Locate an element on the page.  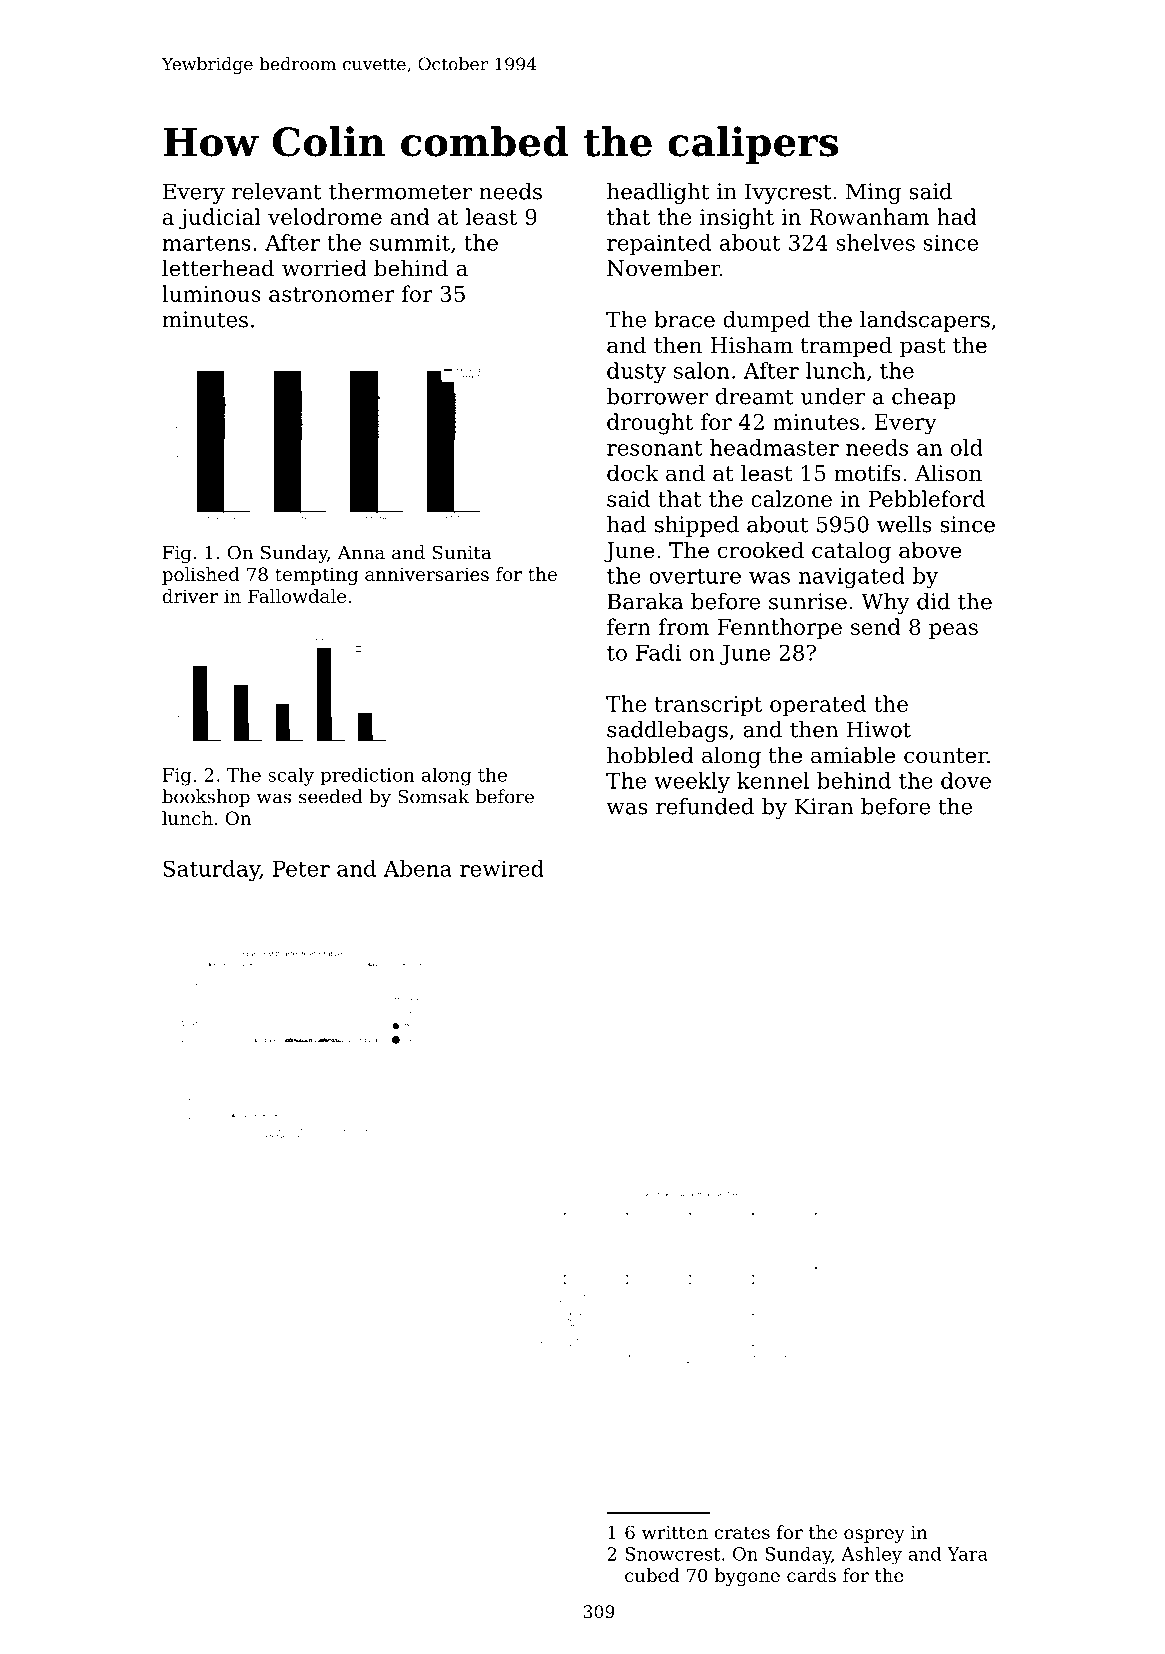
motifs is located at coordinates (867, 473).
